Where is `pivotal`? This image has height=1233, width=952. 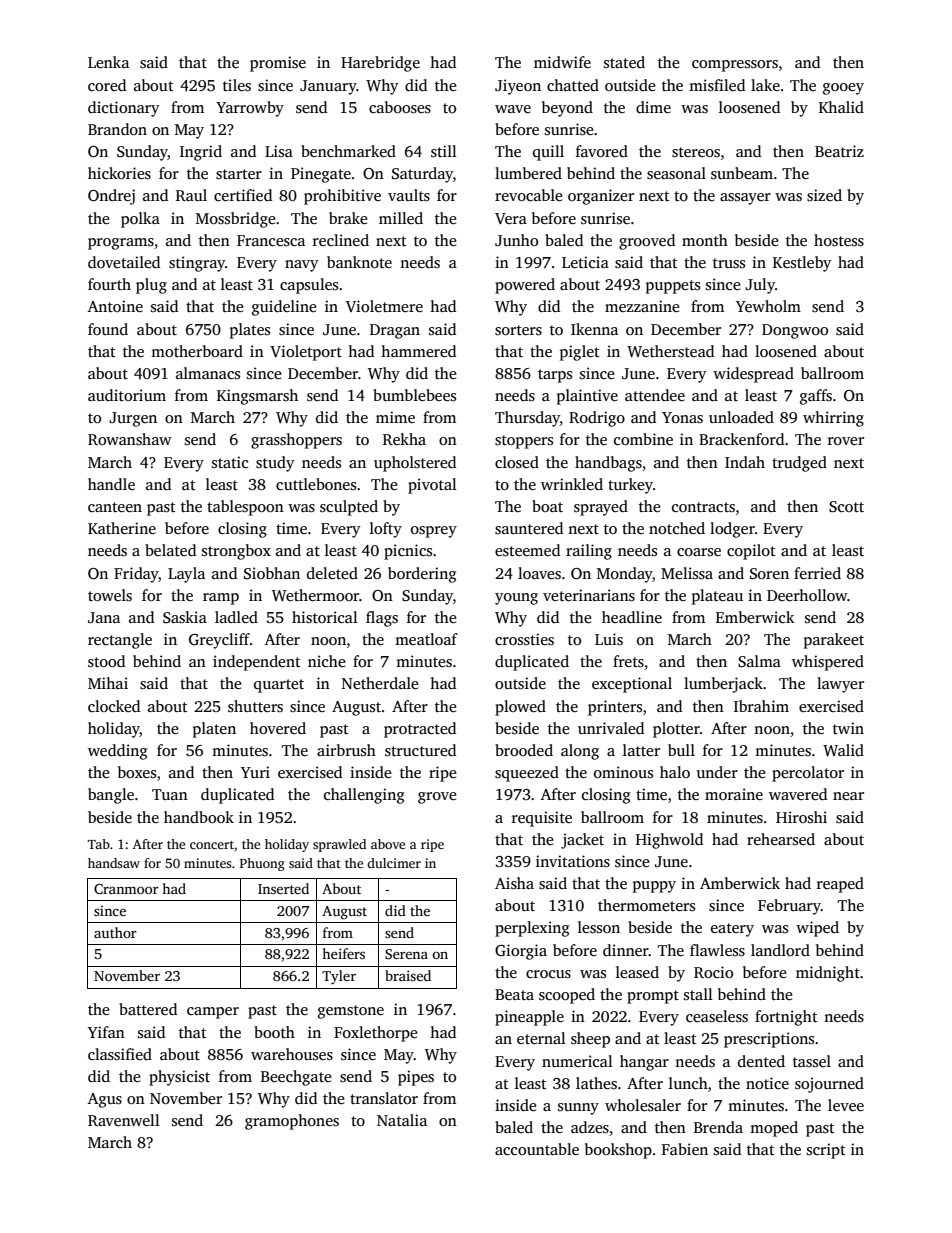
pivotal is located at coordinates (432, 486).
